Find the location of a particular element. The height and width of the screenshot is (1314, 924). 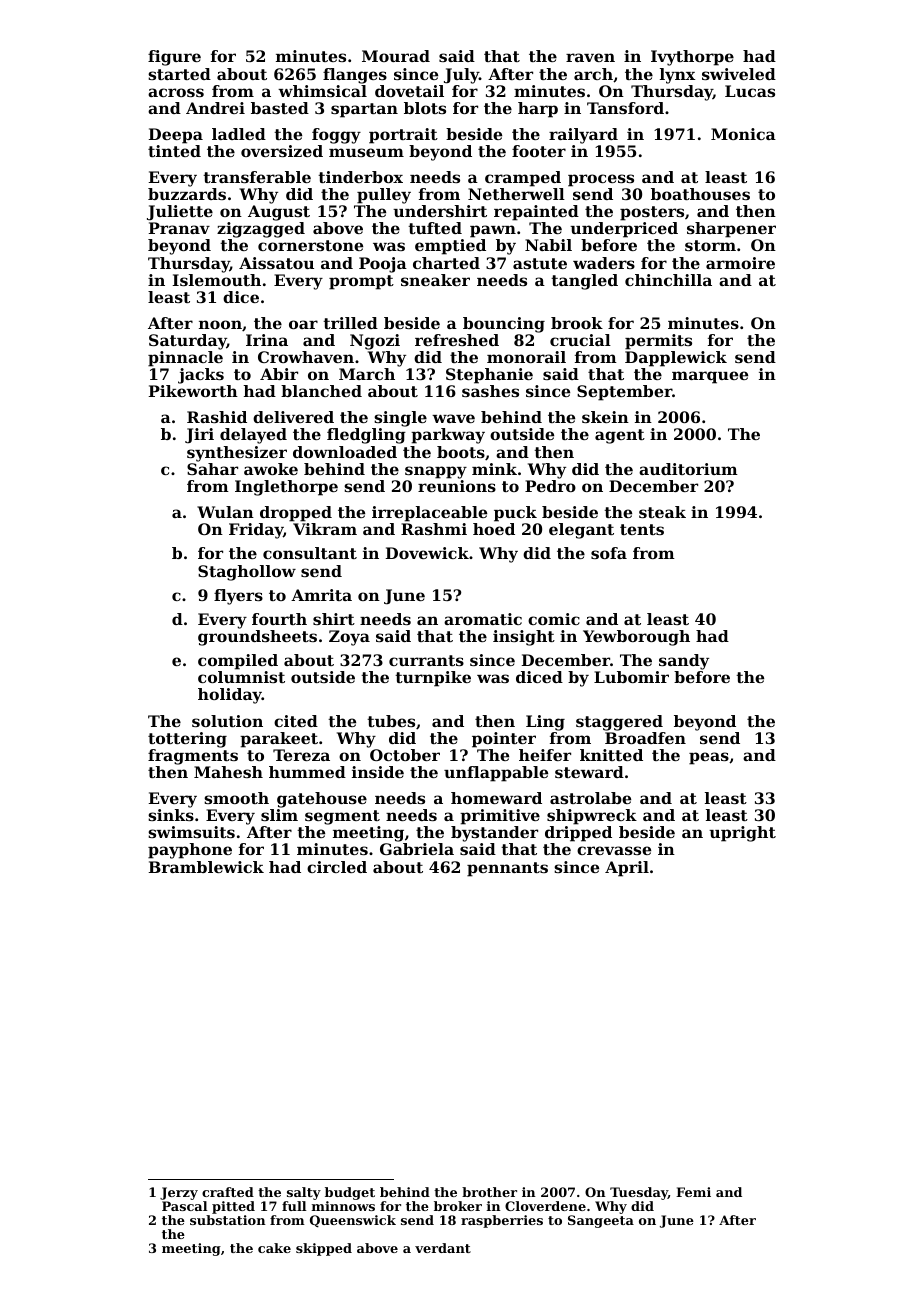

swiveled is located at coordinates (739, 74).
